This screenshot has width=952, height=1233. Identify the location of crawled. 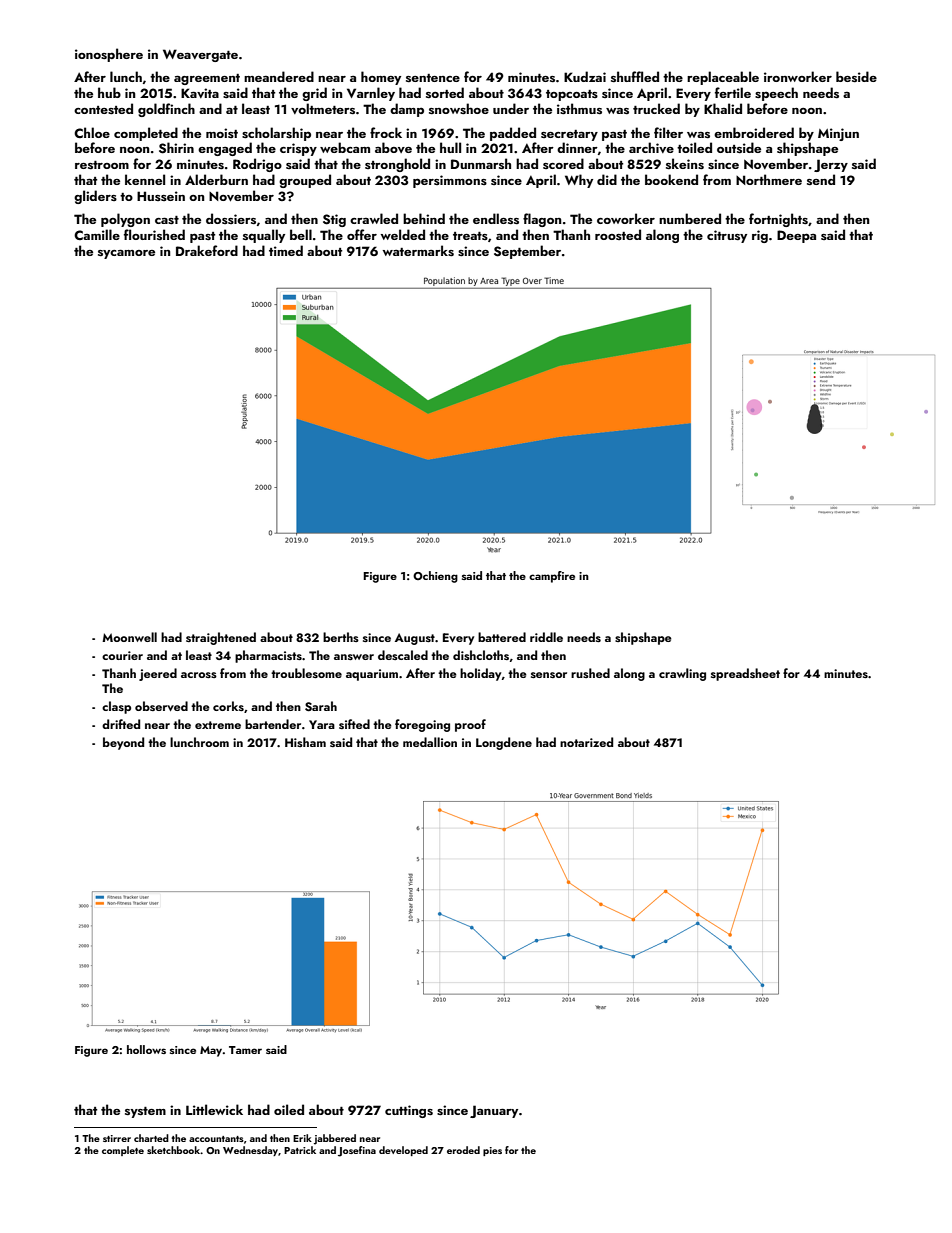
(374, 218).
